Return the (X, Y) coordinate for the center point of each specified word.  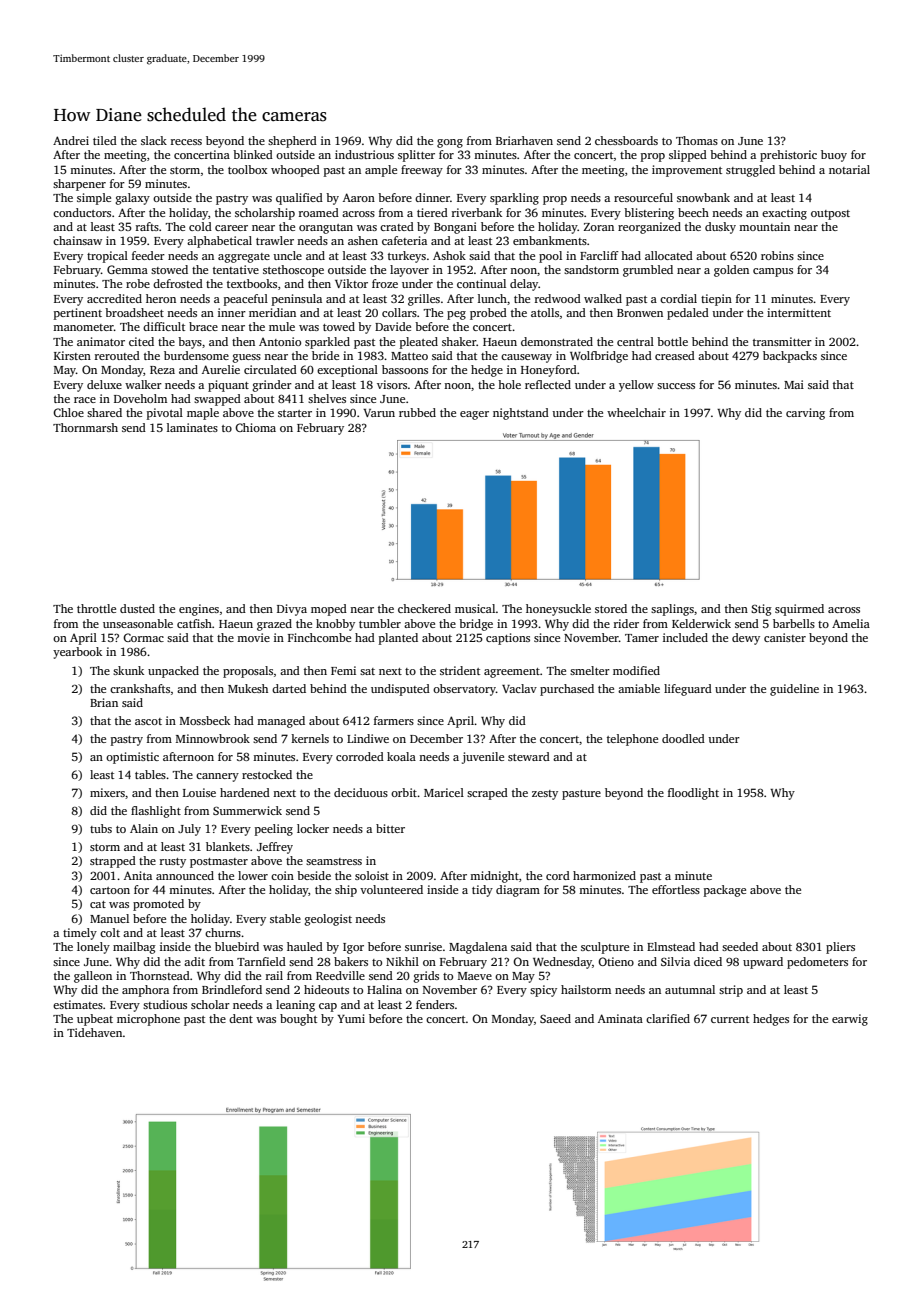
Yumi (351, 1018)
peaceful (246, 300)
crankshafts (140, 688)
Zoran (599, 227)
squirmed (799, 610)
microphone (148, 1020)
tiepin (716, 300)
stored (611, 608)
